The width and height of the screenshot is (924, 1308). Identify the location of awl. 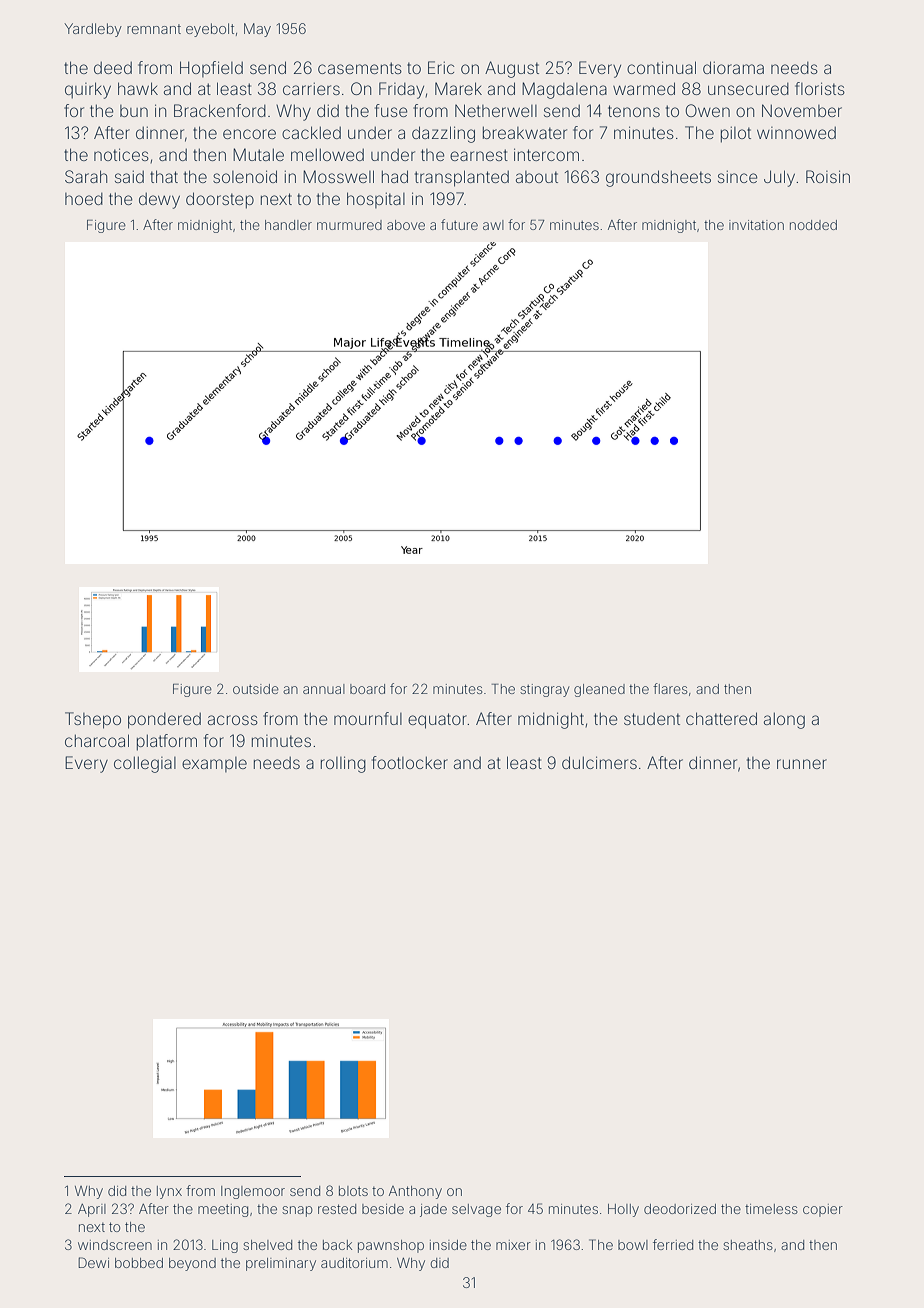
(493, 225).
